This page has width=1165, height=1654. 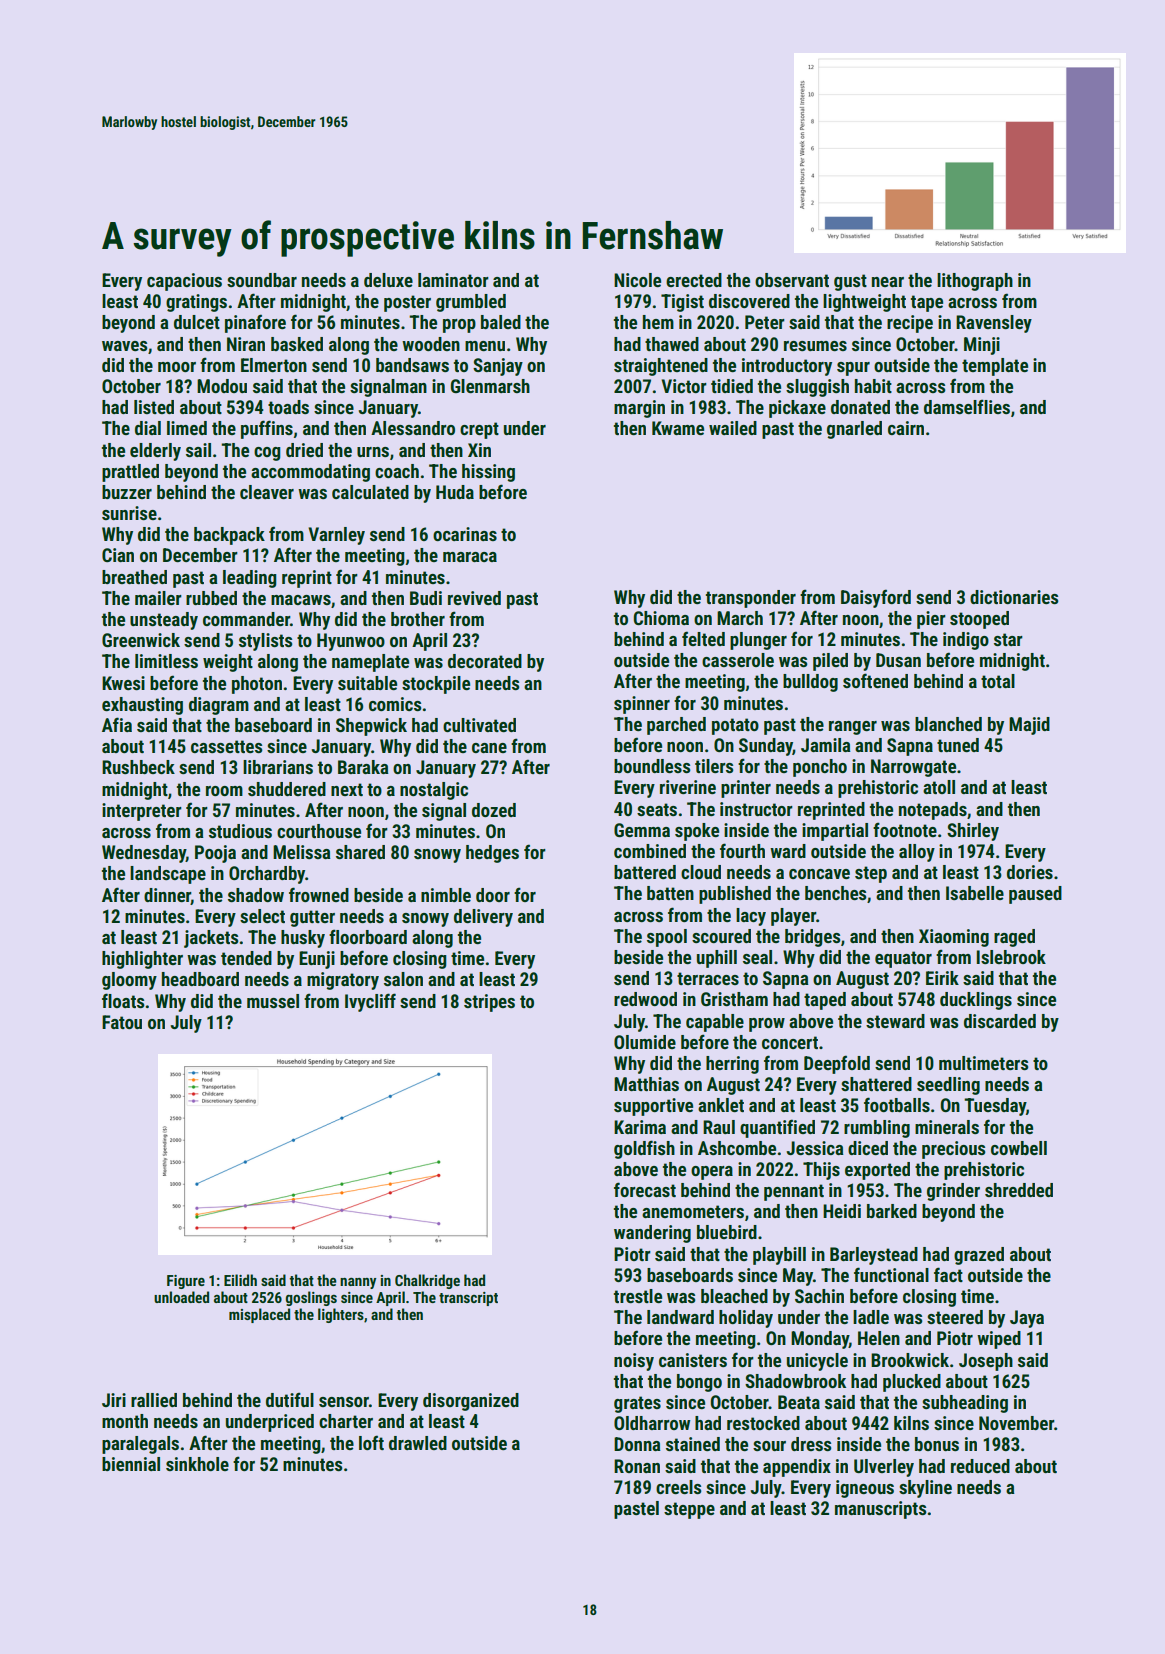 What do you see at coordinates (1014, 597) in the page?
I see `dictionaries` at bounding box center [1014, 597].
